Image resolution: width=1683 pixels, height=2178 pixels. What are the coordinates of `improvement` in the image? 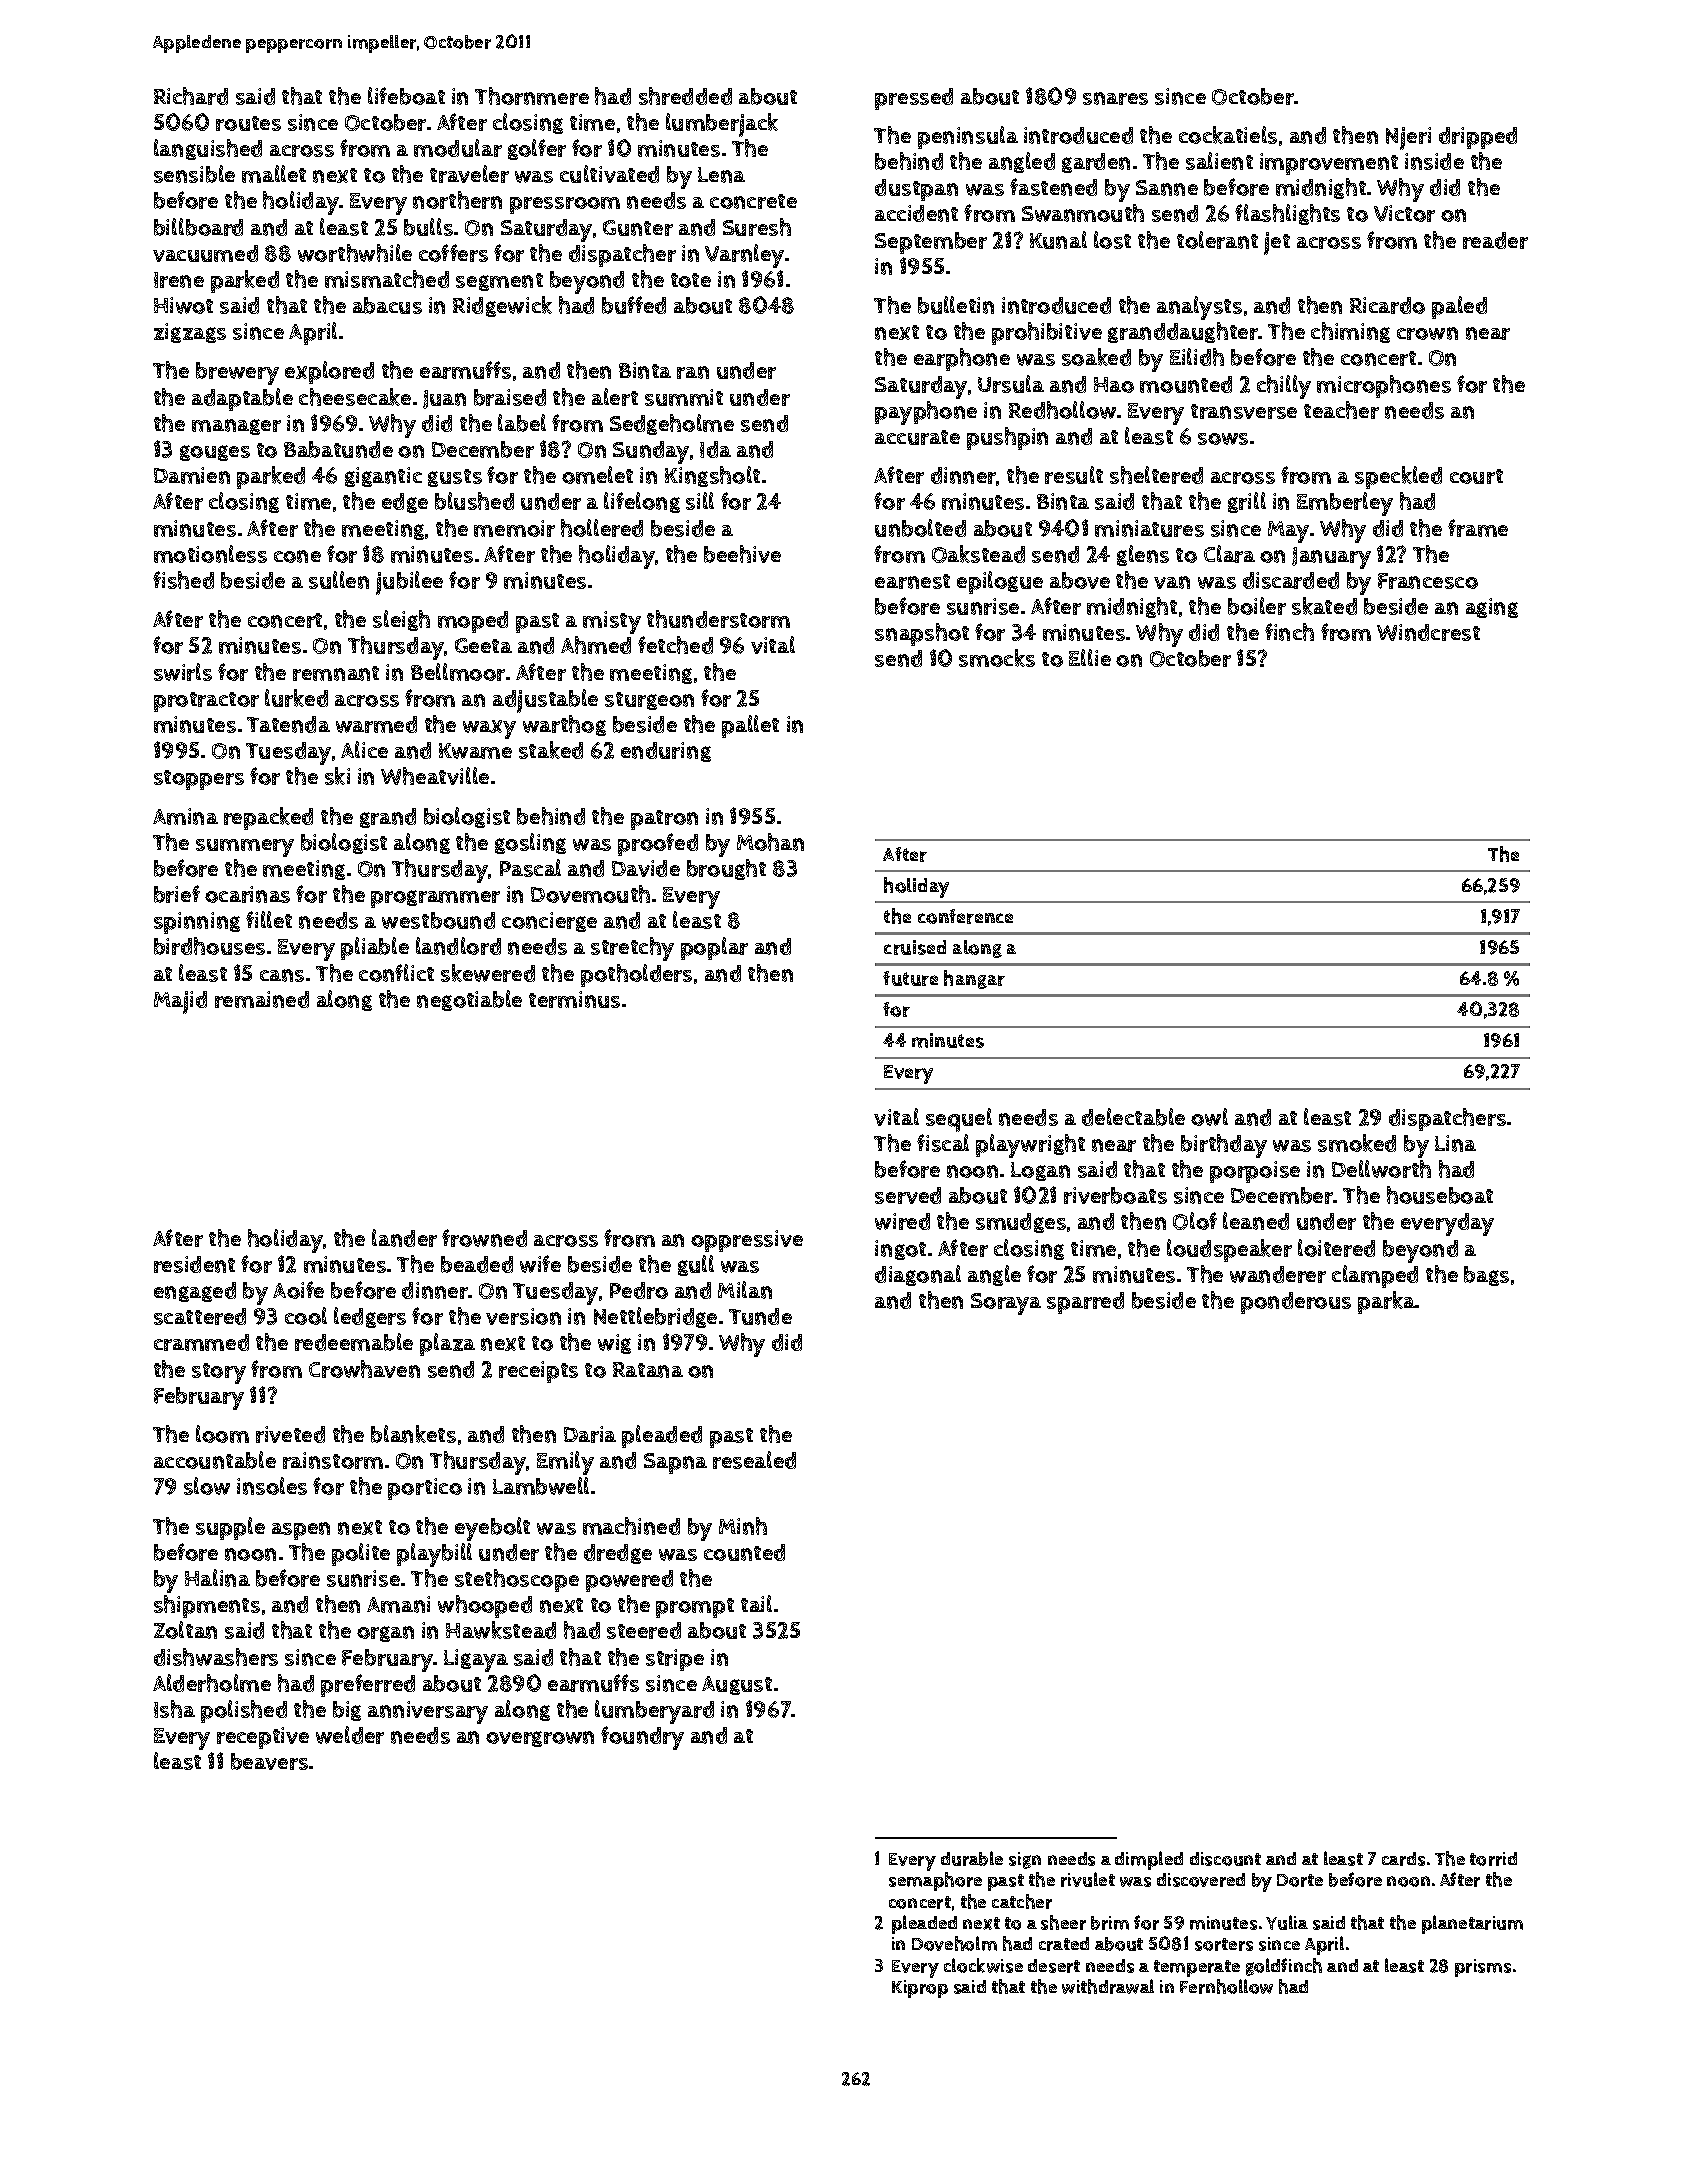 It's located at (1329, 164).
